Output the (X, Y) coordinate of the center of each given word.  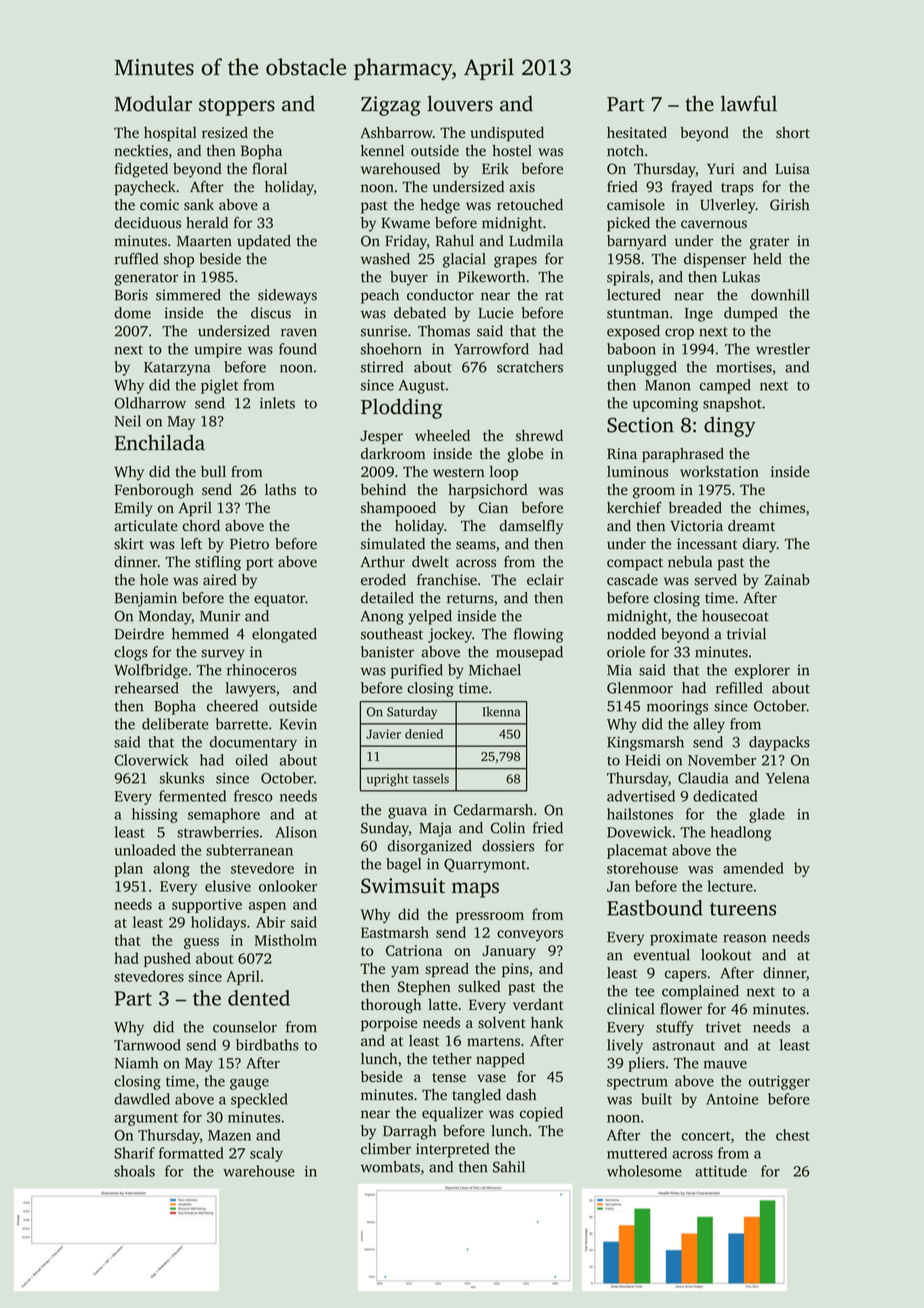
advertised (641, 796)
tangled (476, 1096)
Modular (153, 103)
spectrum (637, 1083)
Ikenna (501, 711)
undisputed (507, 134)
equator (279, 600)
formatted (191, 1153)
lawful (749, 103)
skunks (182, 778)
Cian (493, 508)
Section (640, 425)
